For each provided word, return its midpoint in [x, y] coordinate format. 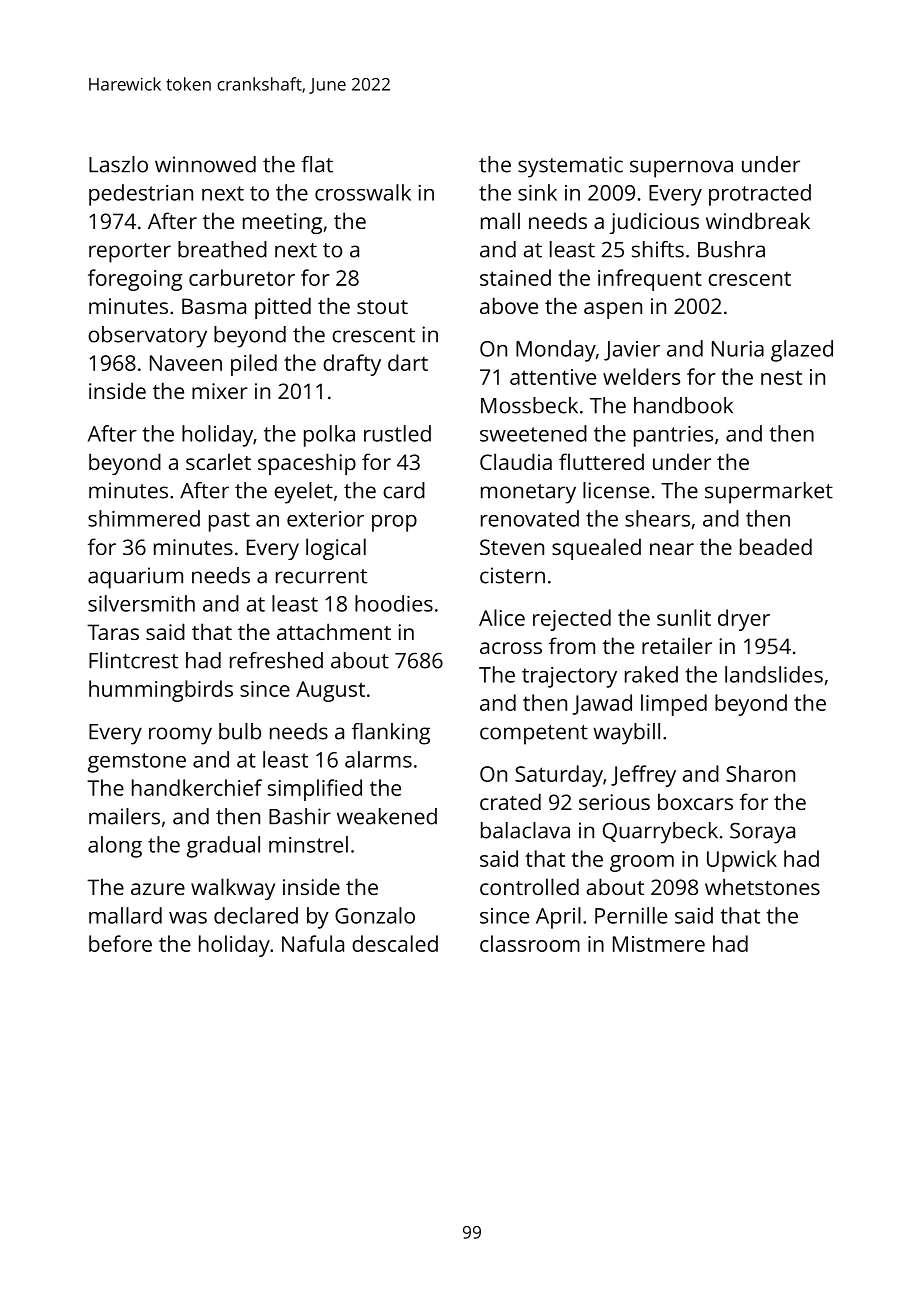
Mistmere [659, 944]
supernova [681, 169]
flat [317, 164]
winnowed [205, 164]
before [120, 943]
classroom [530, 943]
